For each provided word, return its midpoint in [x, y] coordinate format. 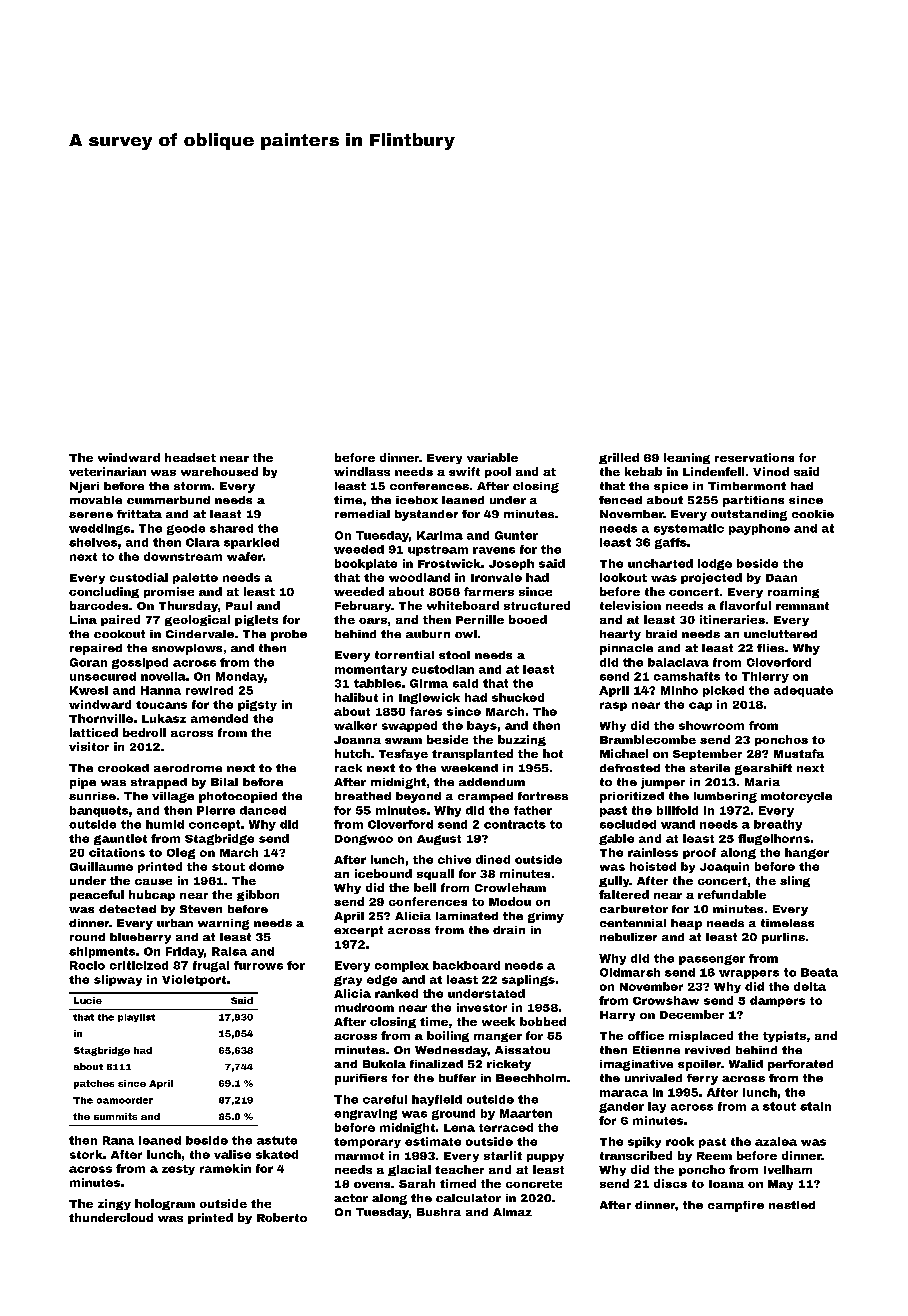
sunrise [92, 796]
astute [277, 1140]
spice [671, 487]
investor [482, 1007]
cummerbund [168, 500]
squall [435, 874]
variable [492, 457]
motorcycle [796, 797]
